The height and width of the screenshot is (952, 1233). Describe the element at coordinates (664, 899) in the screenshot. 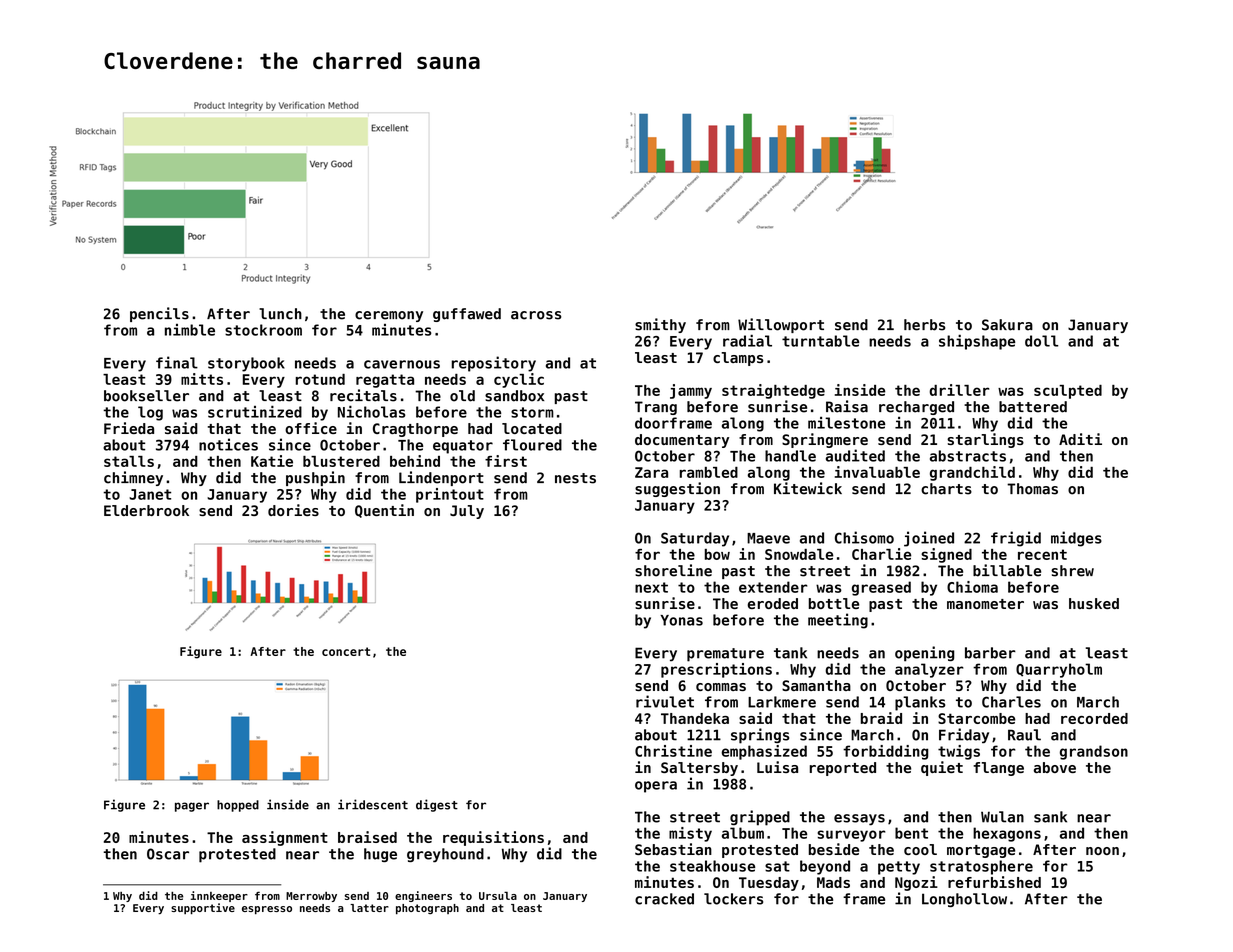

I see `cracked` at that location.
